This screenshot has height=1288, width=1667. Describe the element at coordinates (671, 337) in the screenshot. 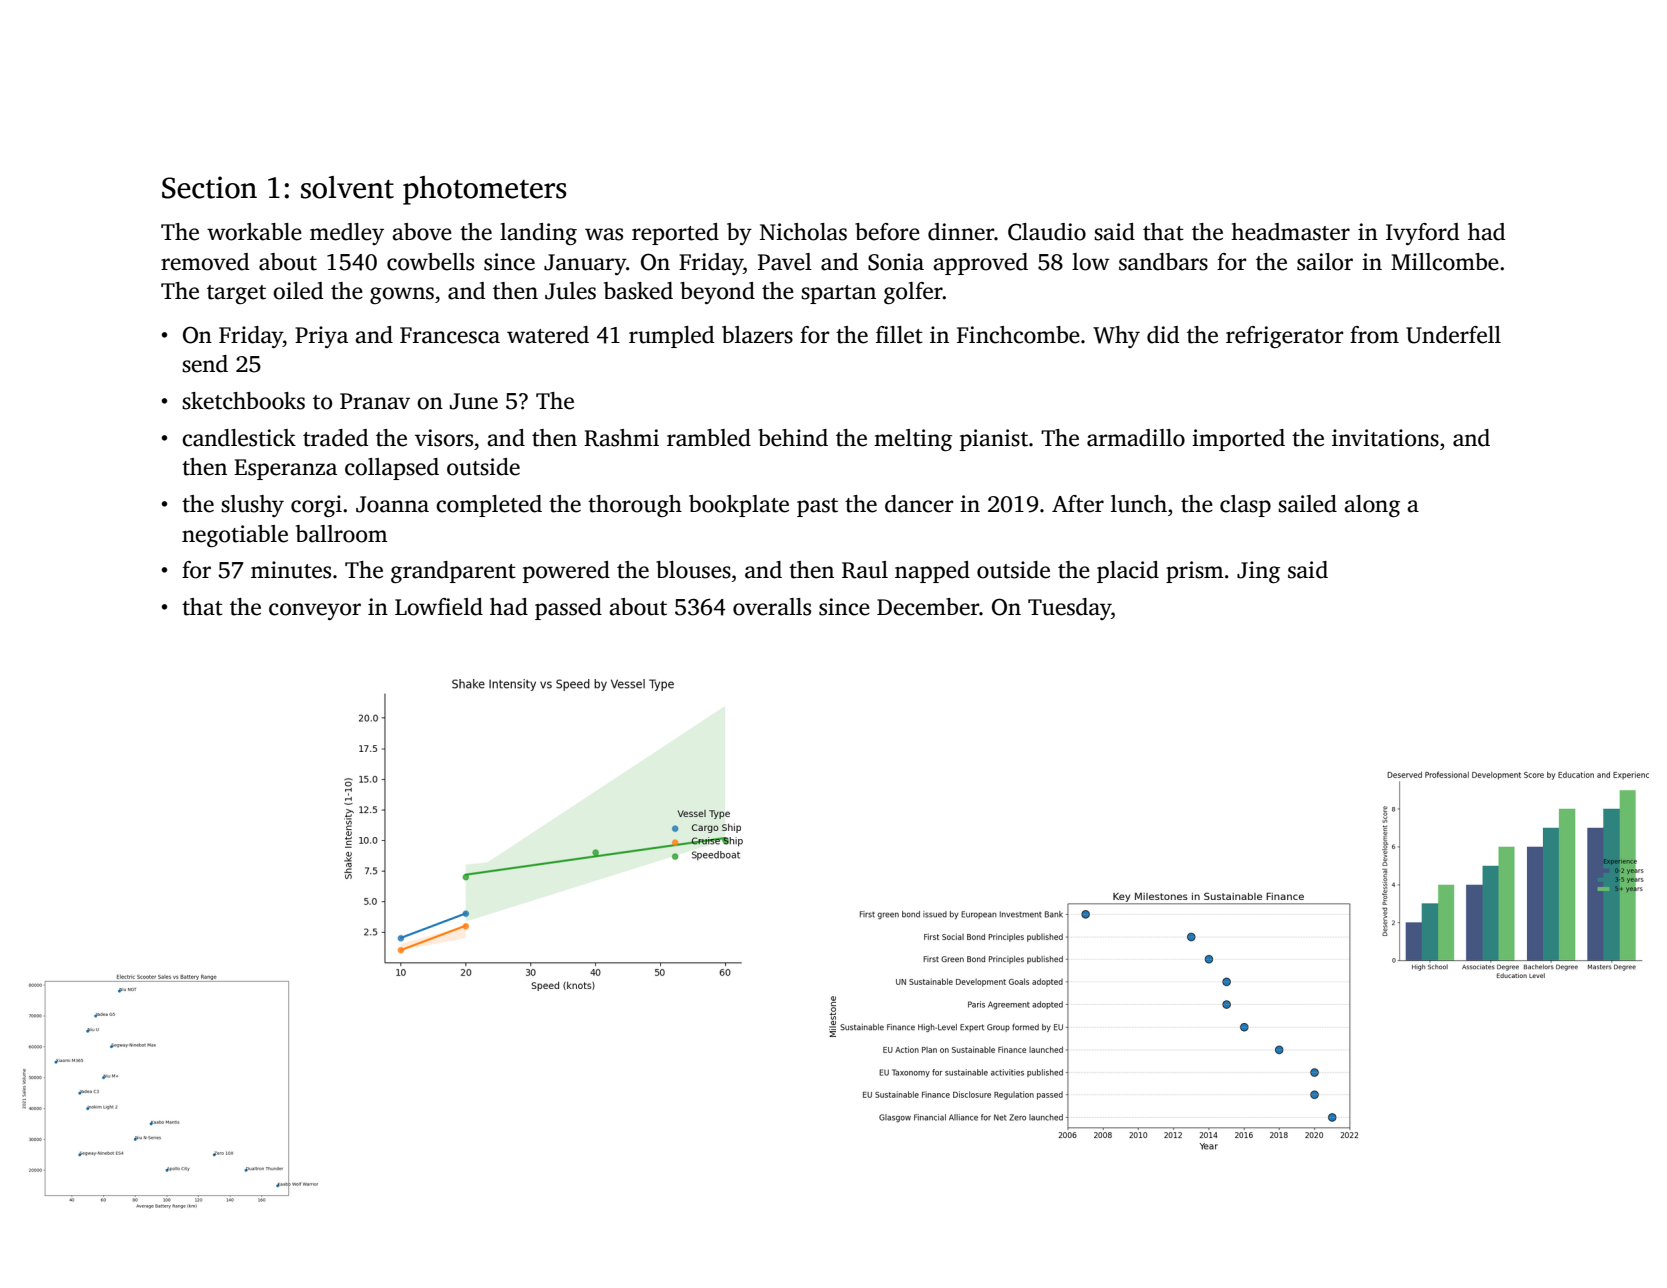

I see `rumpled` at that location.
